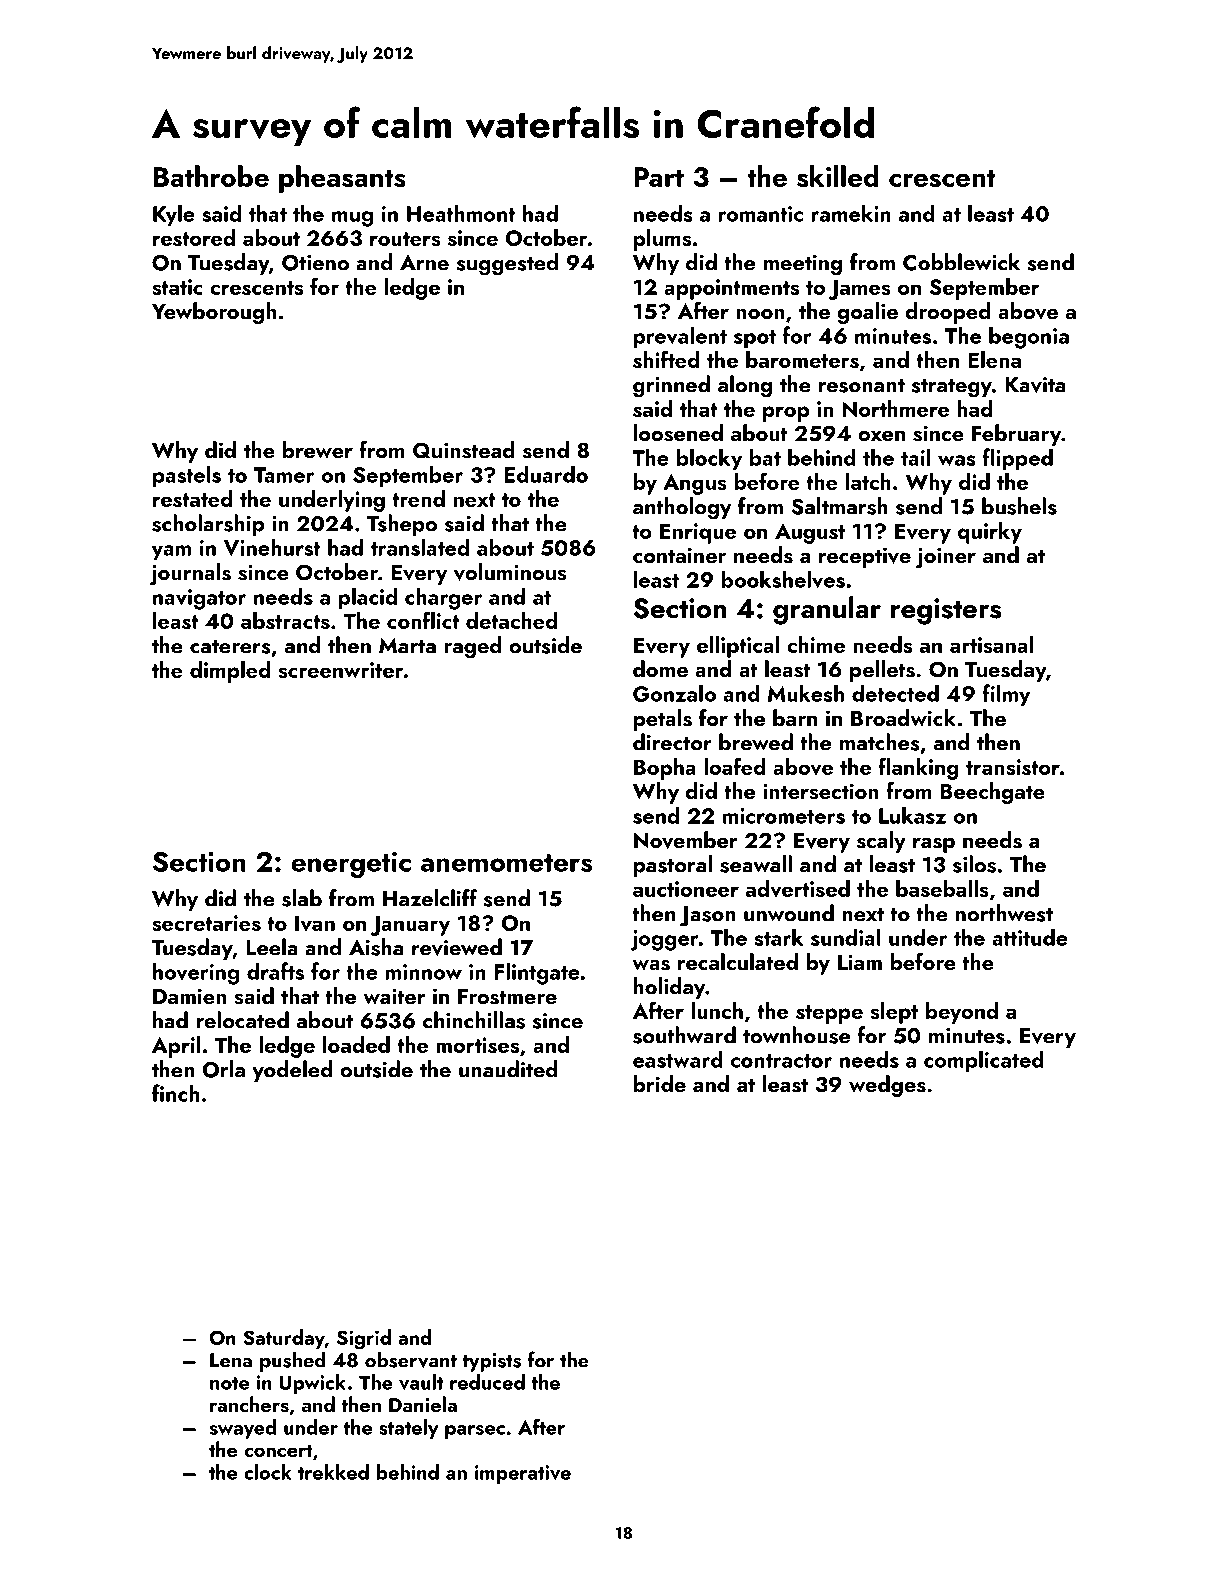  What do you see at coordinates (523, 1474) in the image?
I see `imperative` at bounding box center [523, 1474].
